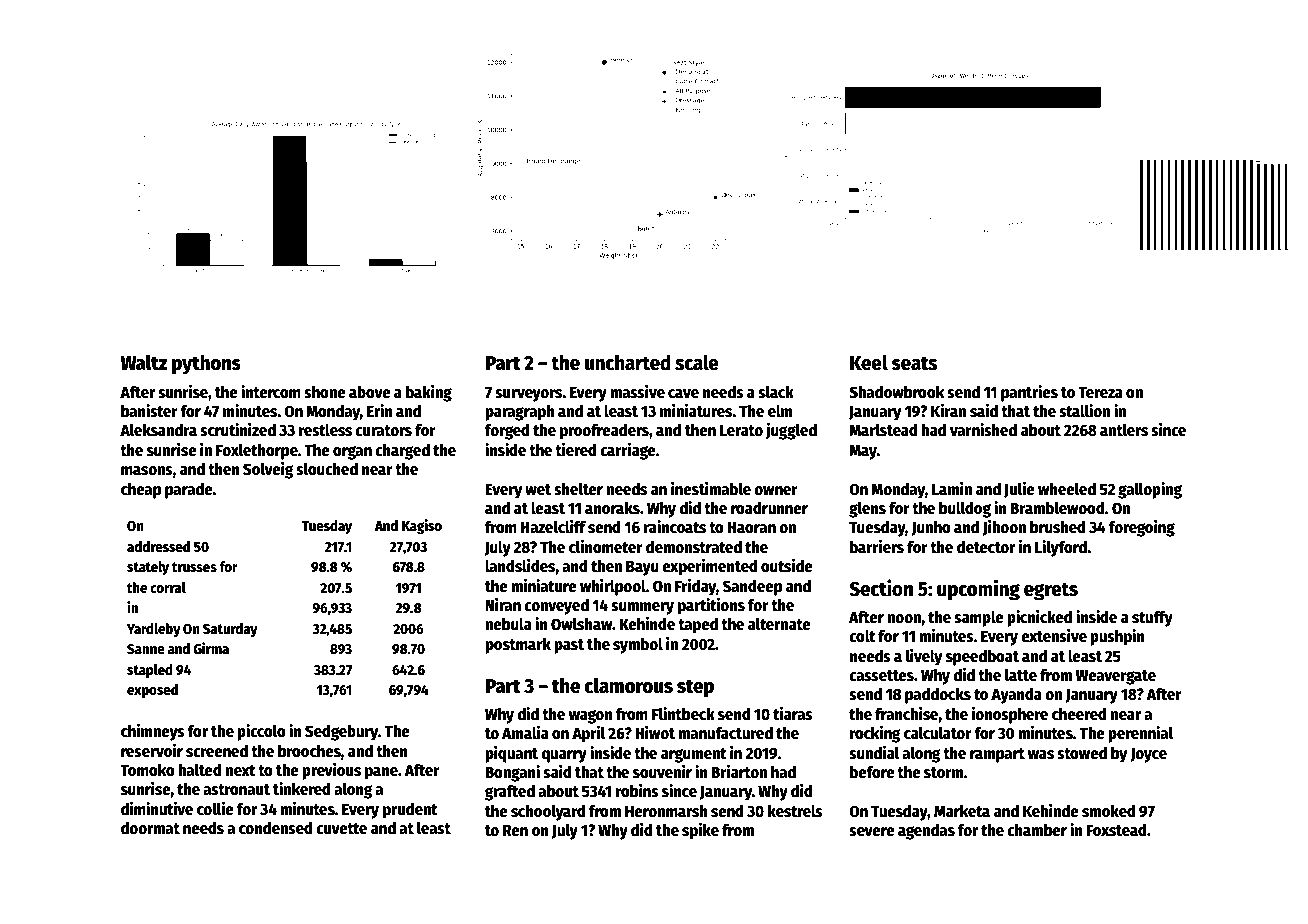  I want to click on stowed, so click(1082, 753).
